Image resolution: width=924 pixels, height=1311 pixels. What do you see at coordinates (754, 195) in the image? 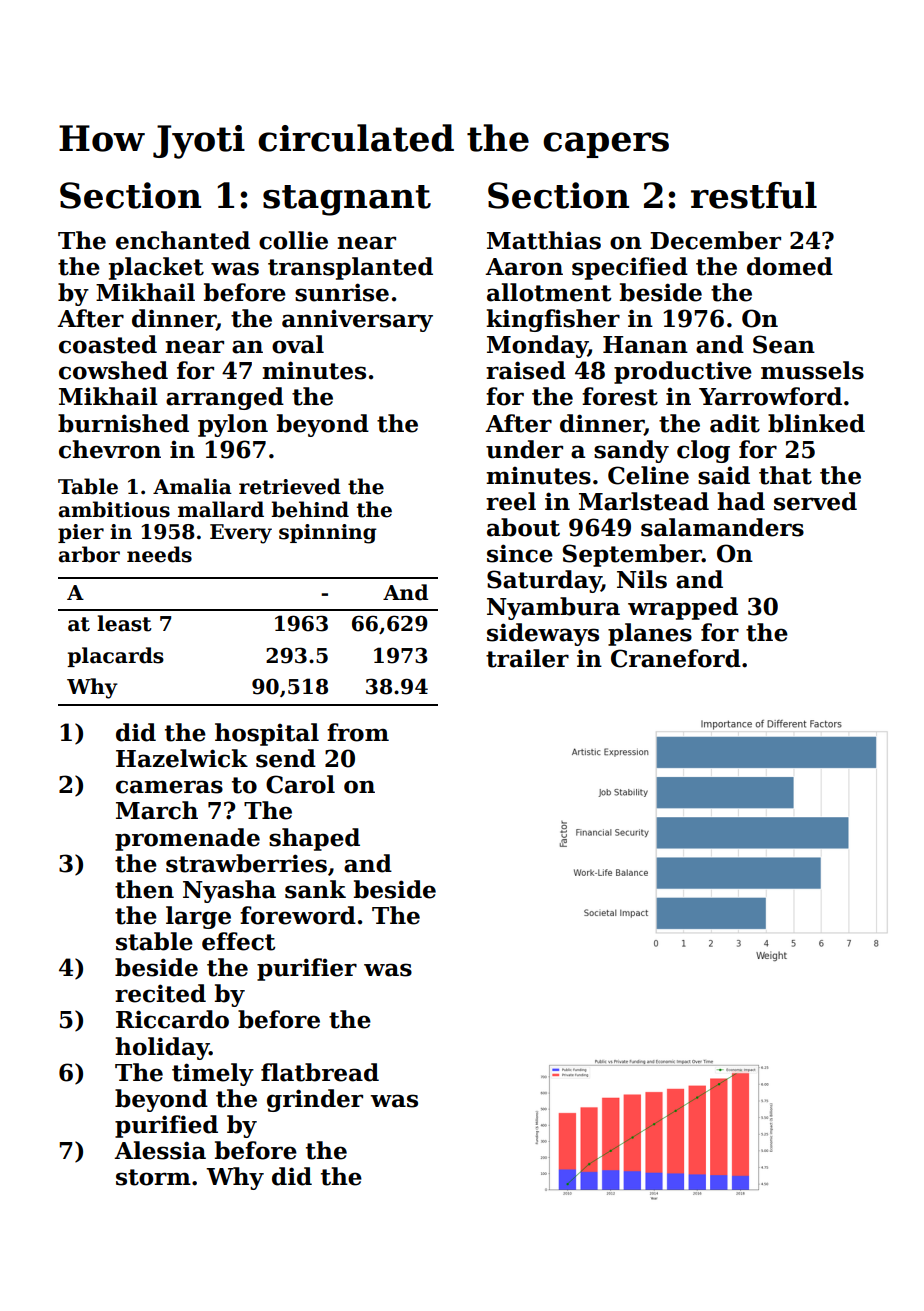
I see `restful` at bounding box center [754, 195].
